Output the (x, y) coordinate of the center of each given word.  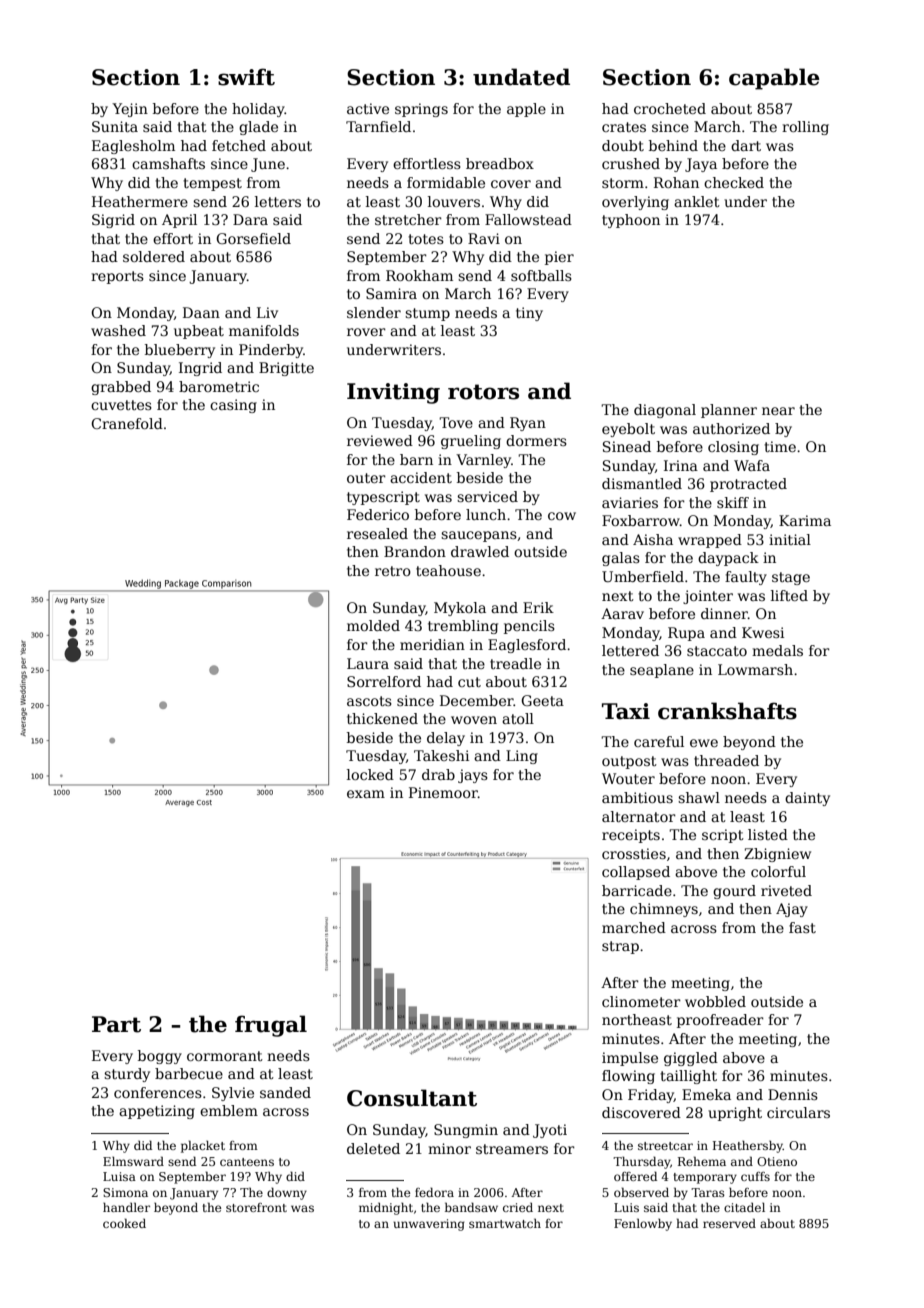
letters (278, 201)
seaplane (662, 671)
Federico (378, 514)
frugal (271, 1026)
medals (777, 650)
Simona (125, 1192)
